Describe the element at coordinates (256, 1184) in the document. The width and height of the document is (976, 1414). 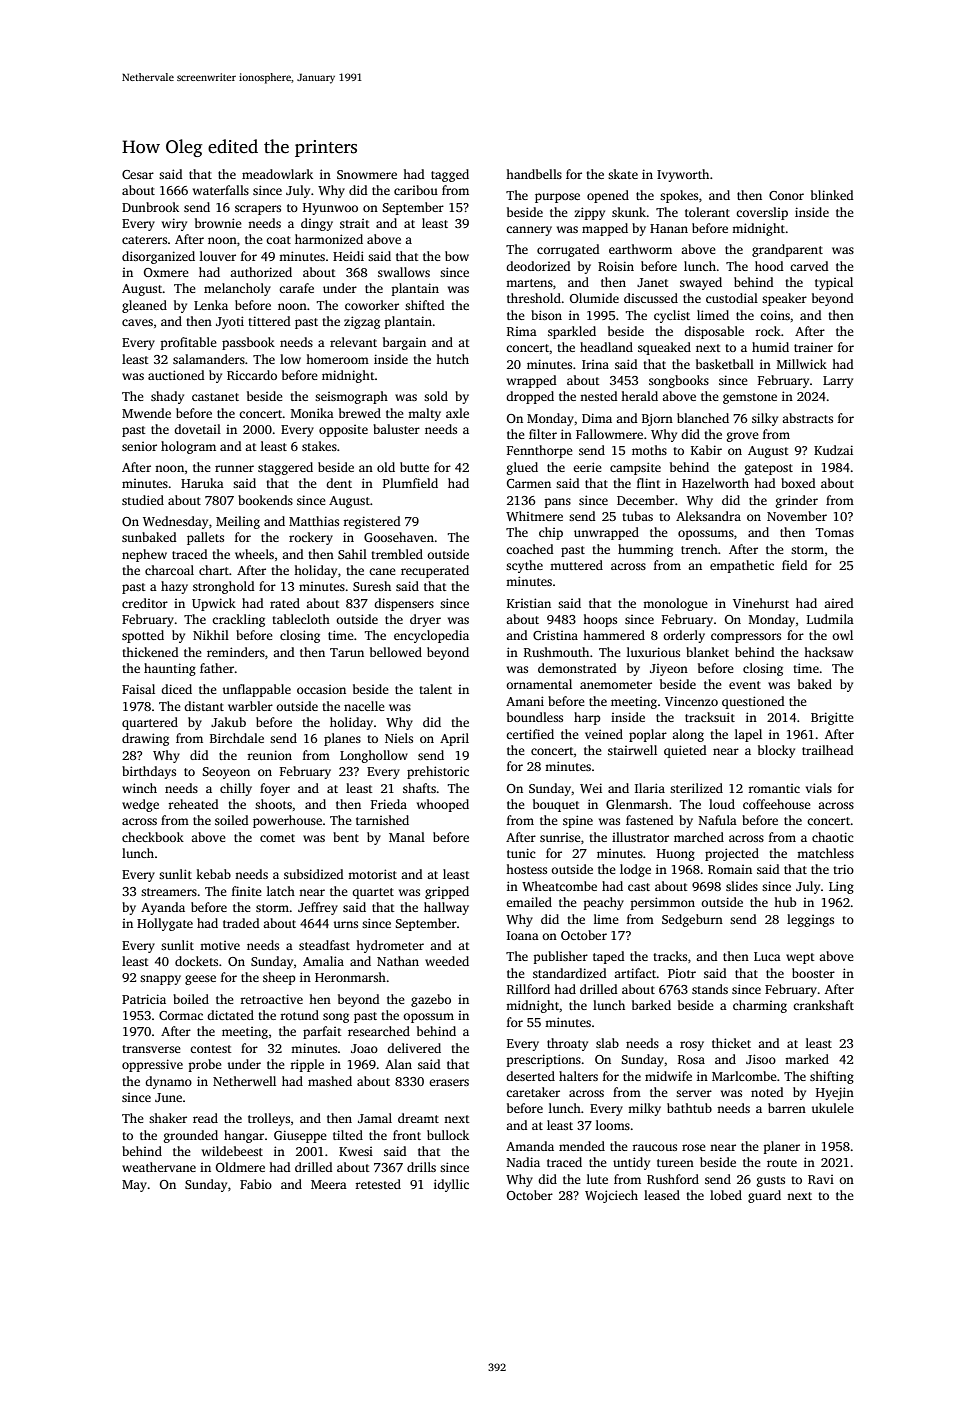
I see `Fabio` at that location.
